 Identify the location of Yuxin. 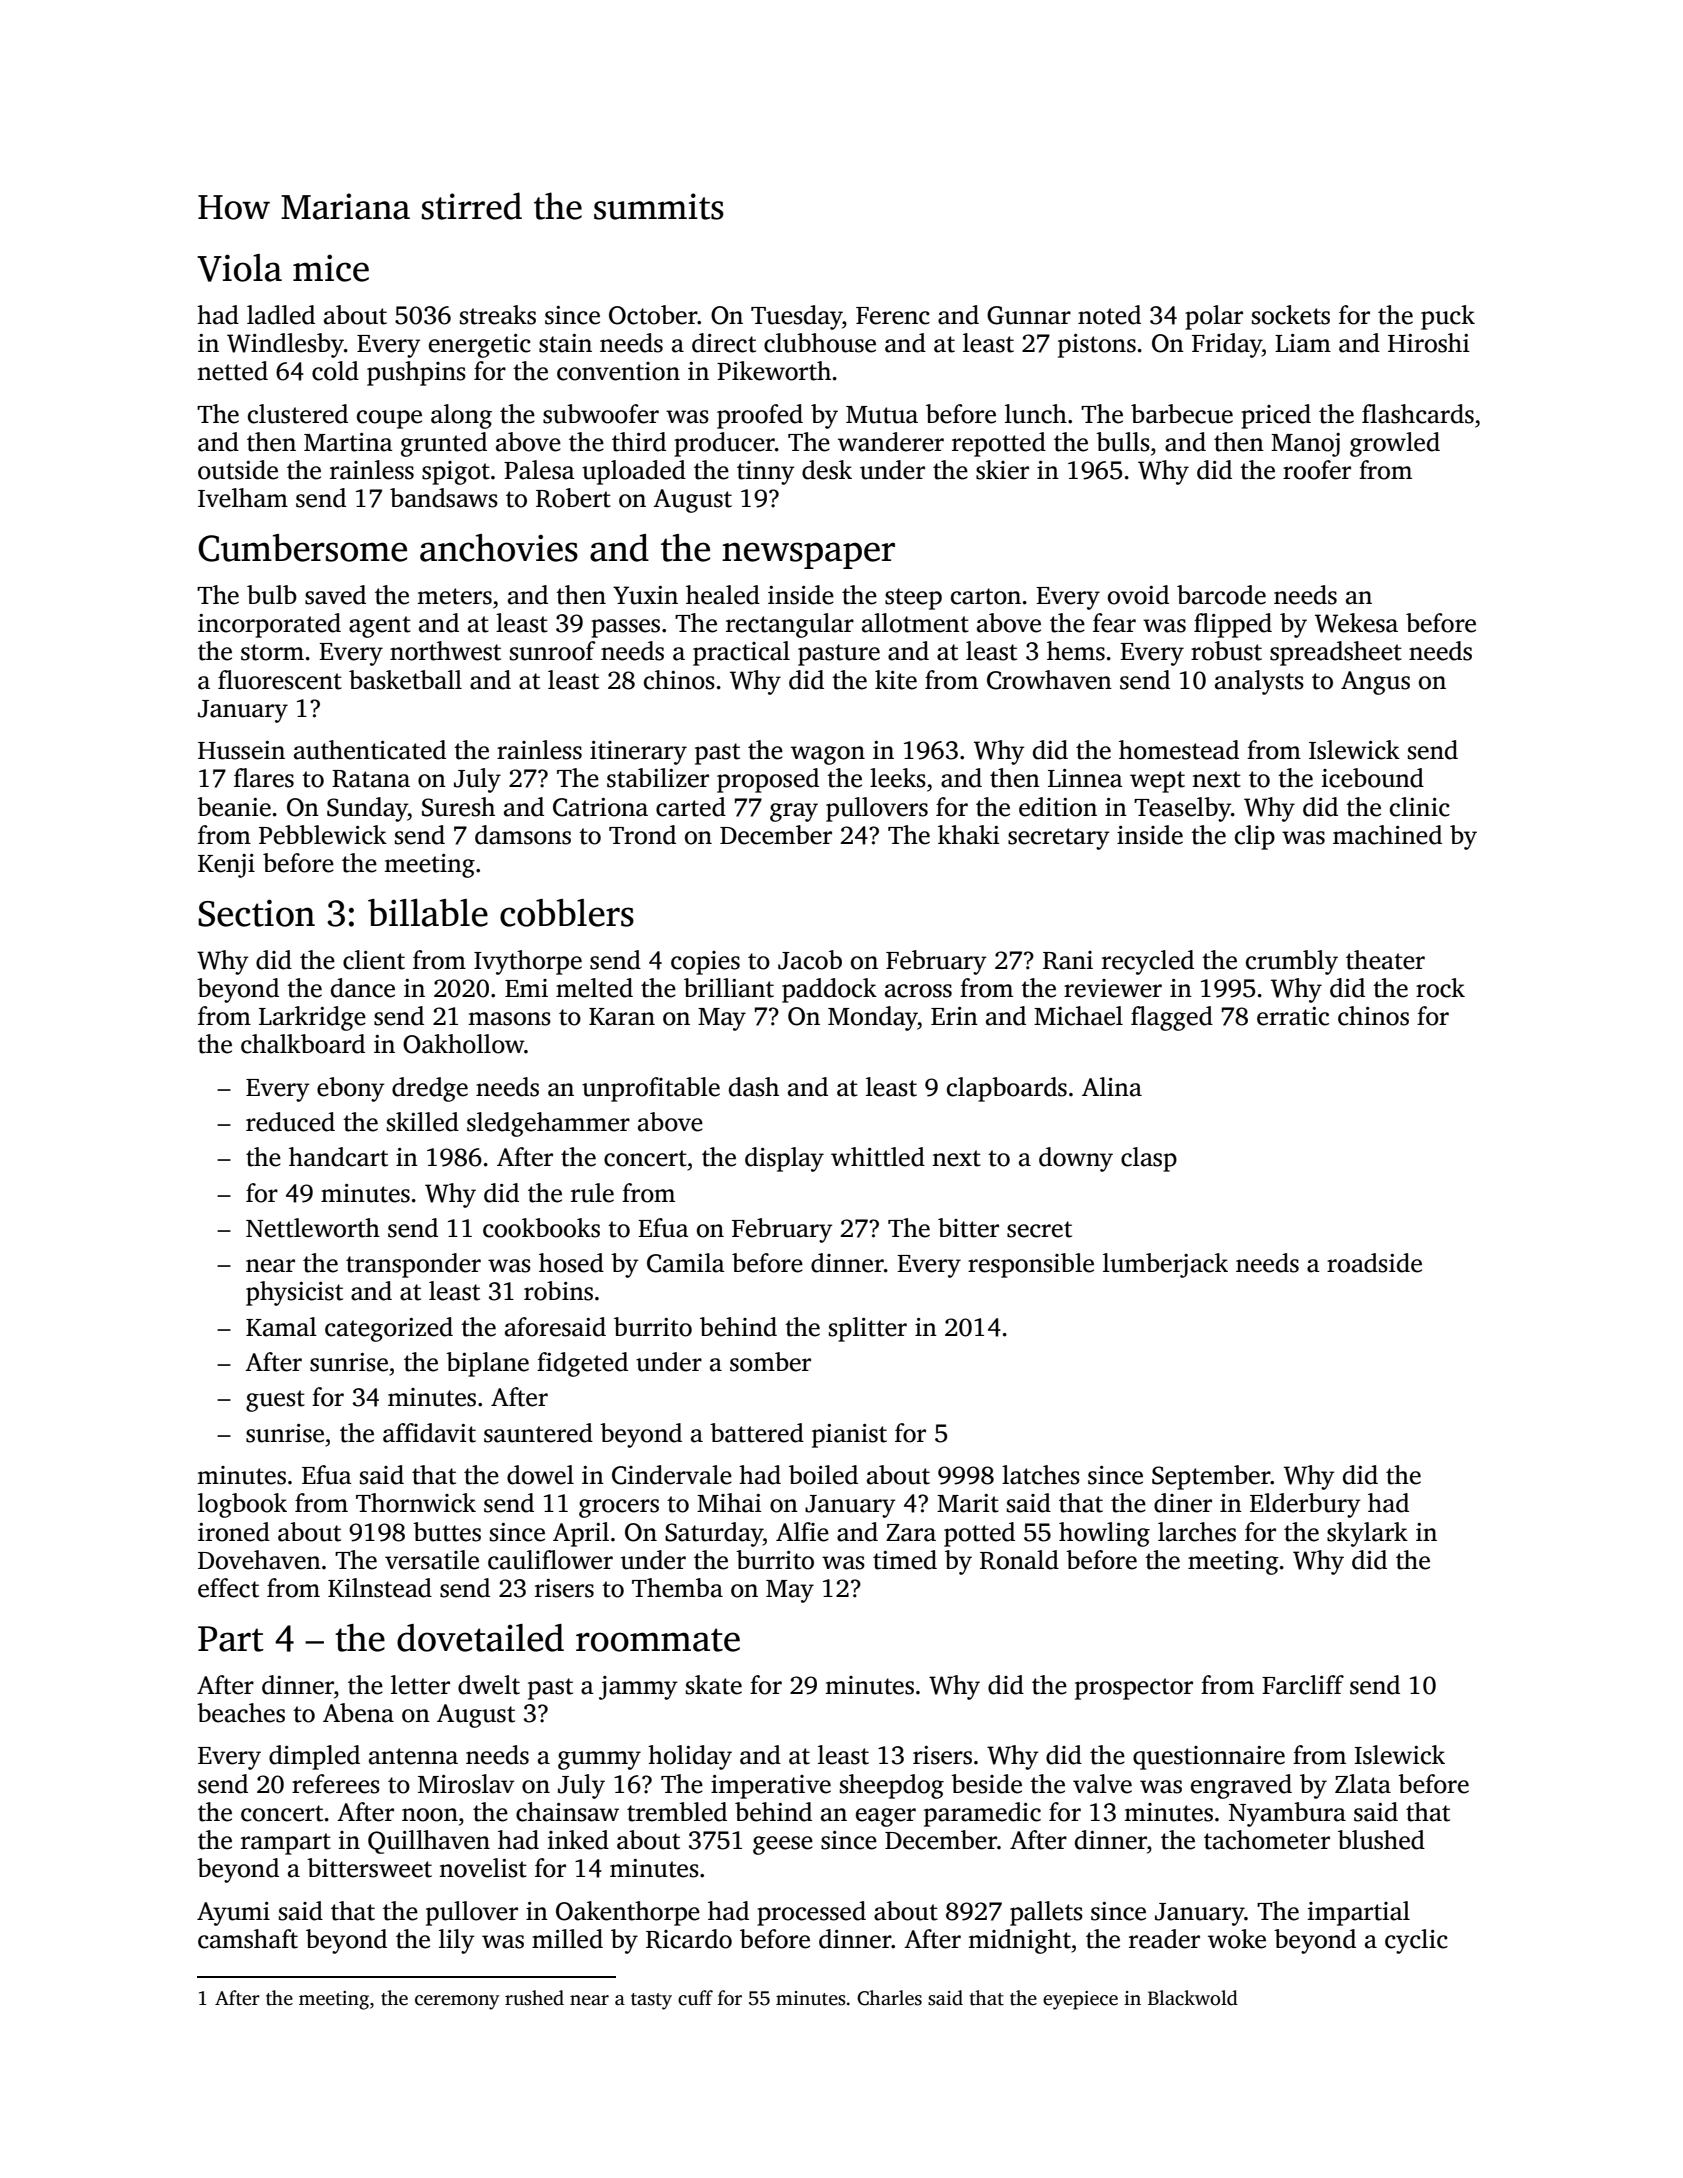
(645, 595).
